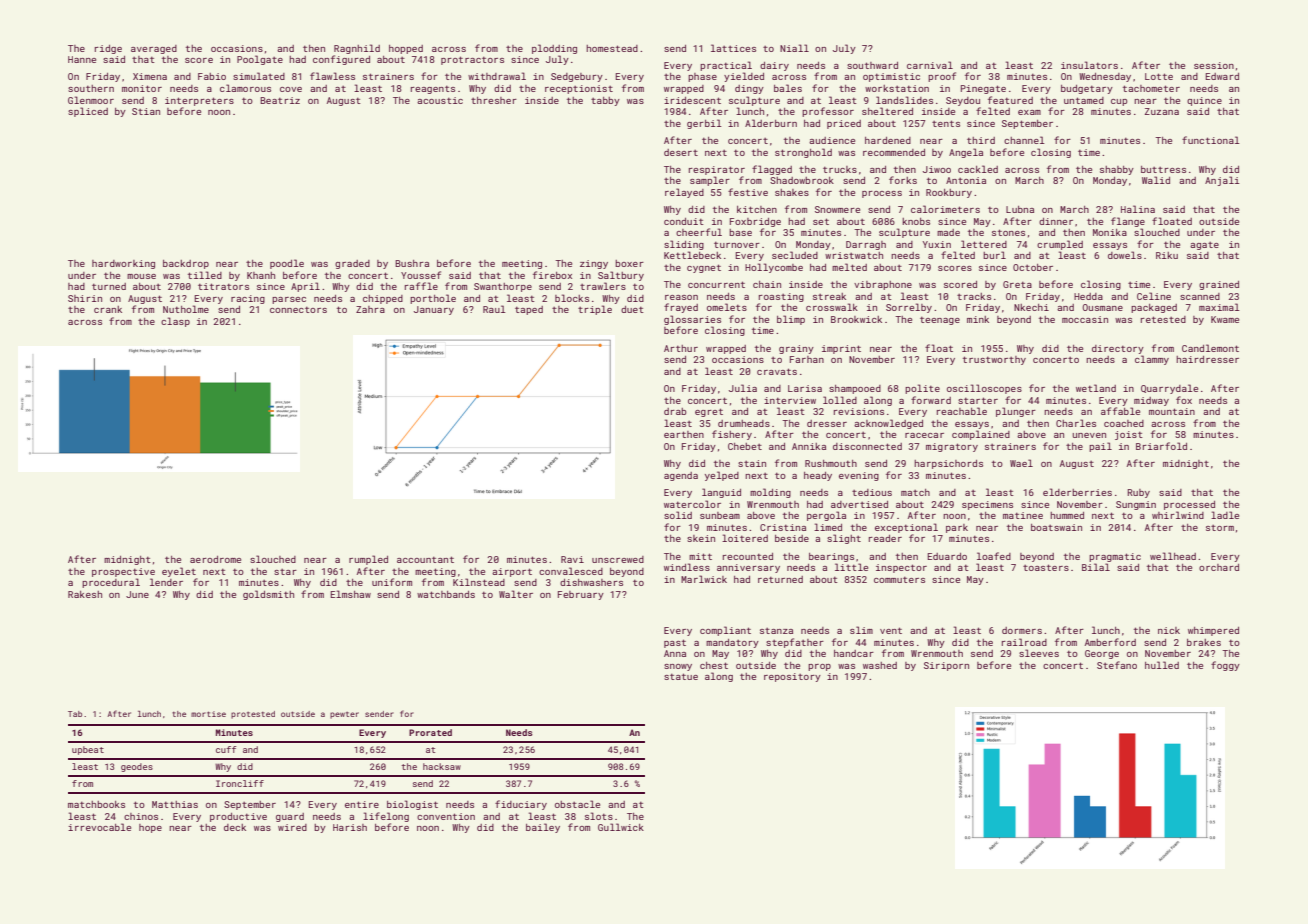 The image size is (1308, 924). Describe the element at coordinates (684, 221) in the page. I see `conduit` at that location.
